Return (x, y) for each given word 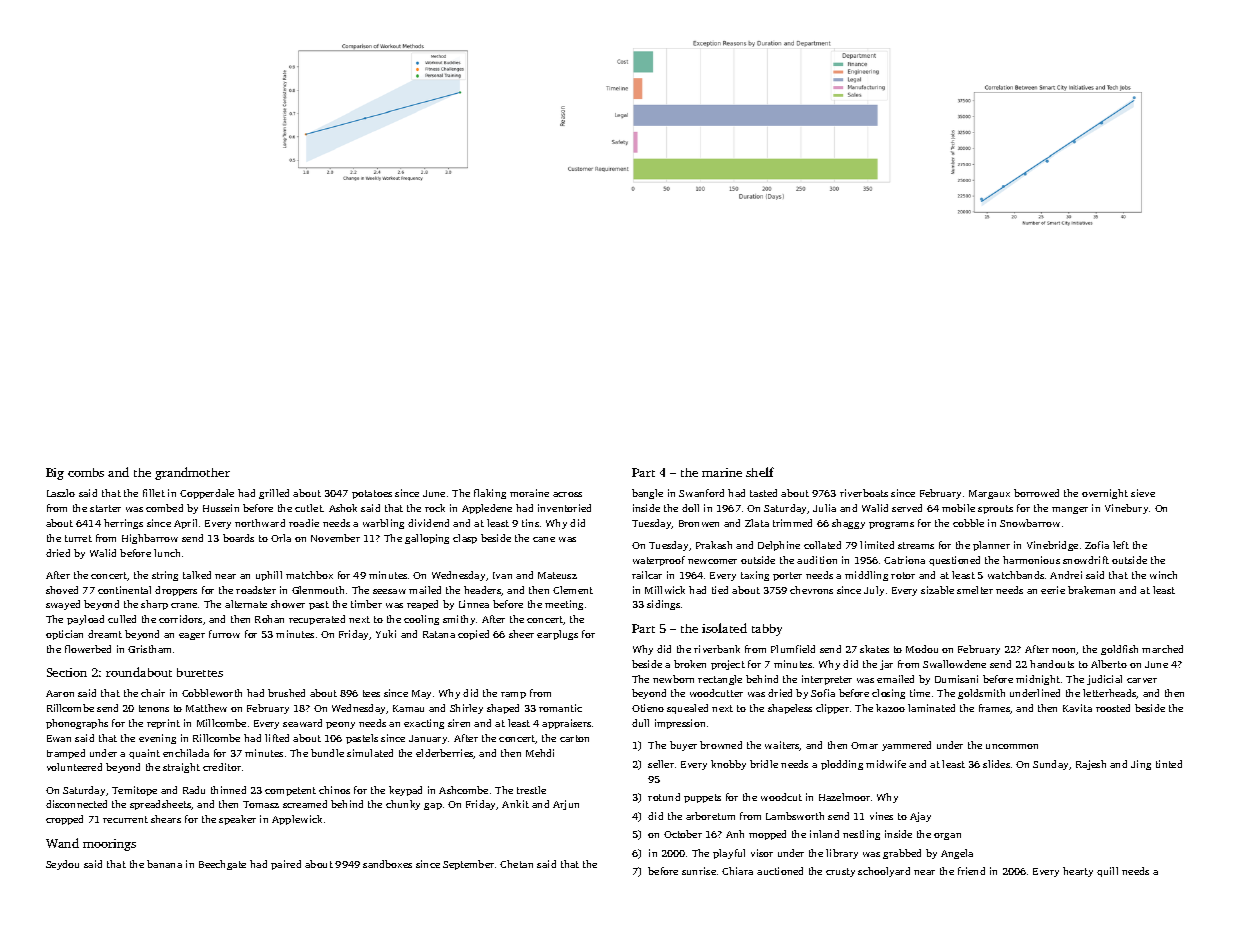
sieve (1143, 493)
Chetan (516, 864)
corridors (180, 619)
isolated (724, 628)
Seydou (62, 865)
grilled (274, 494)
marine (722, 472)
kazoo (890, 708)
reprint (163, 724)
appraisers (566, 724)
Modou (922, 649)
